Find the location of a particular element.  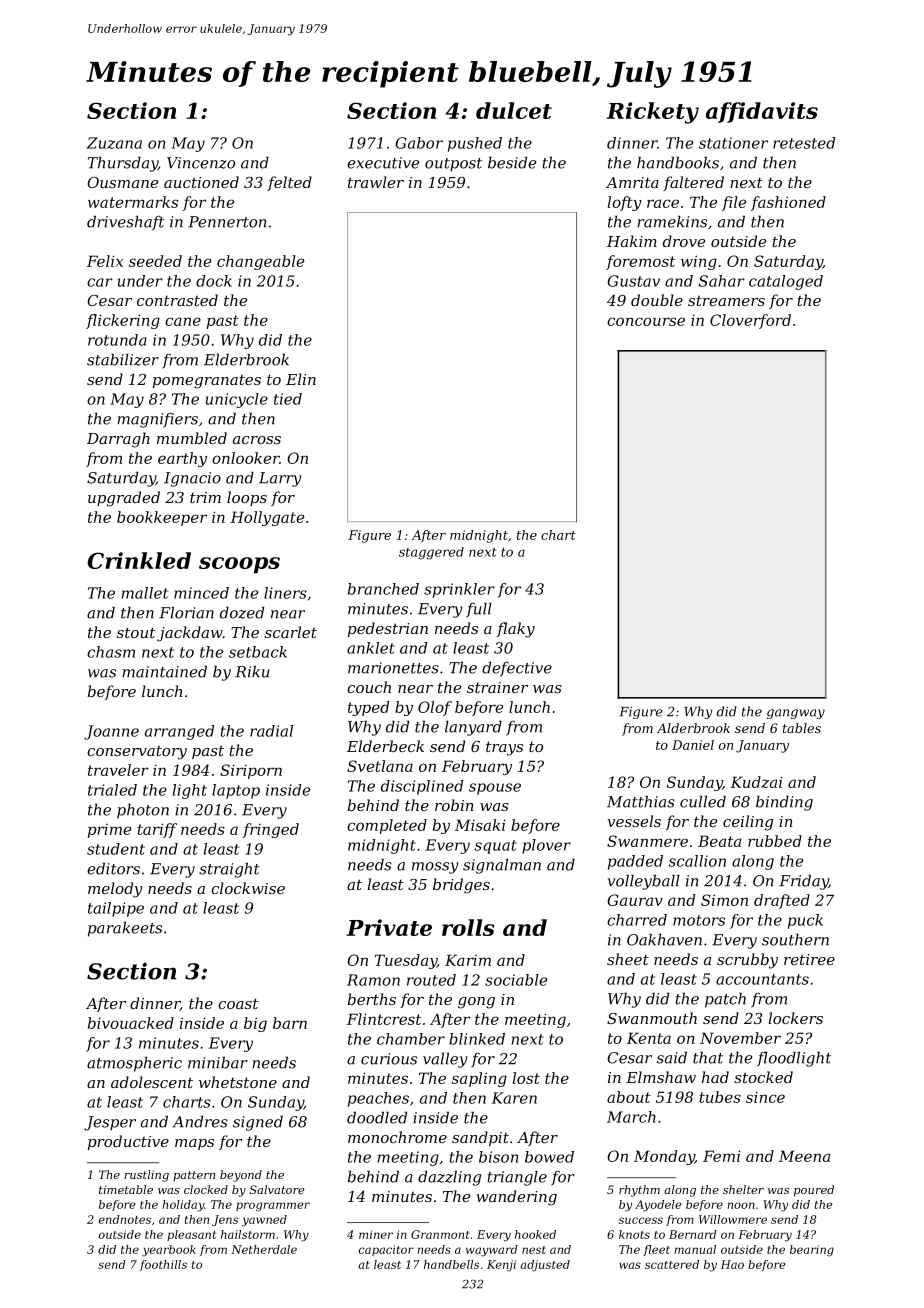

handbells is located at coordinates (451, 1264).
